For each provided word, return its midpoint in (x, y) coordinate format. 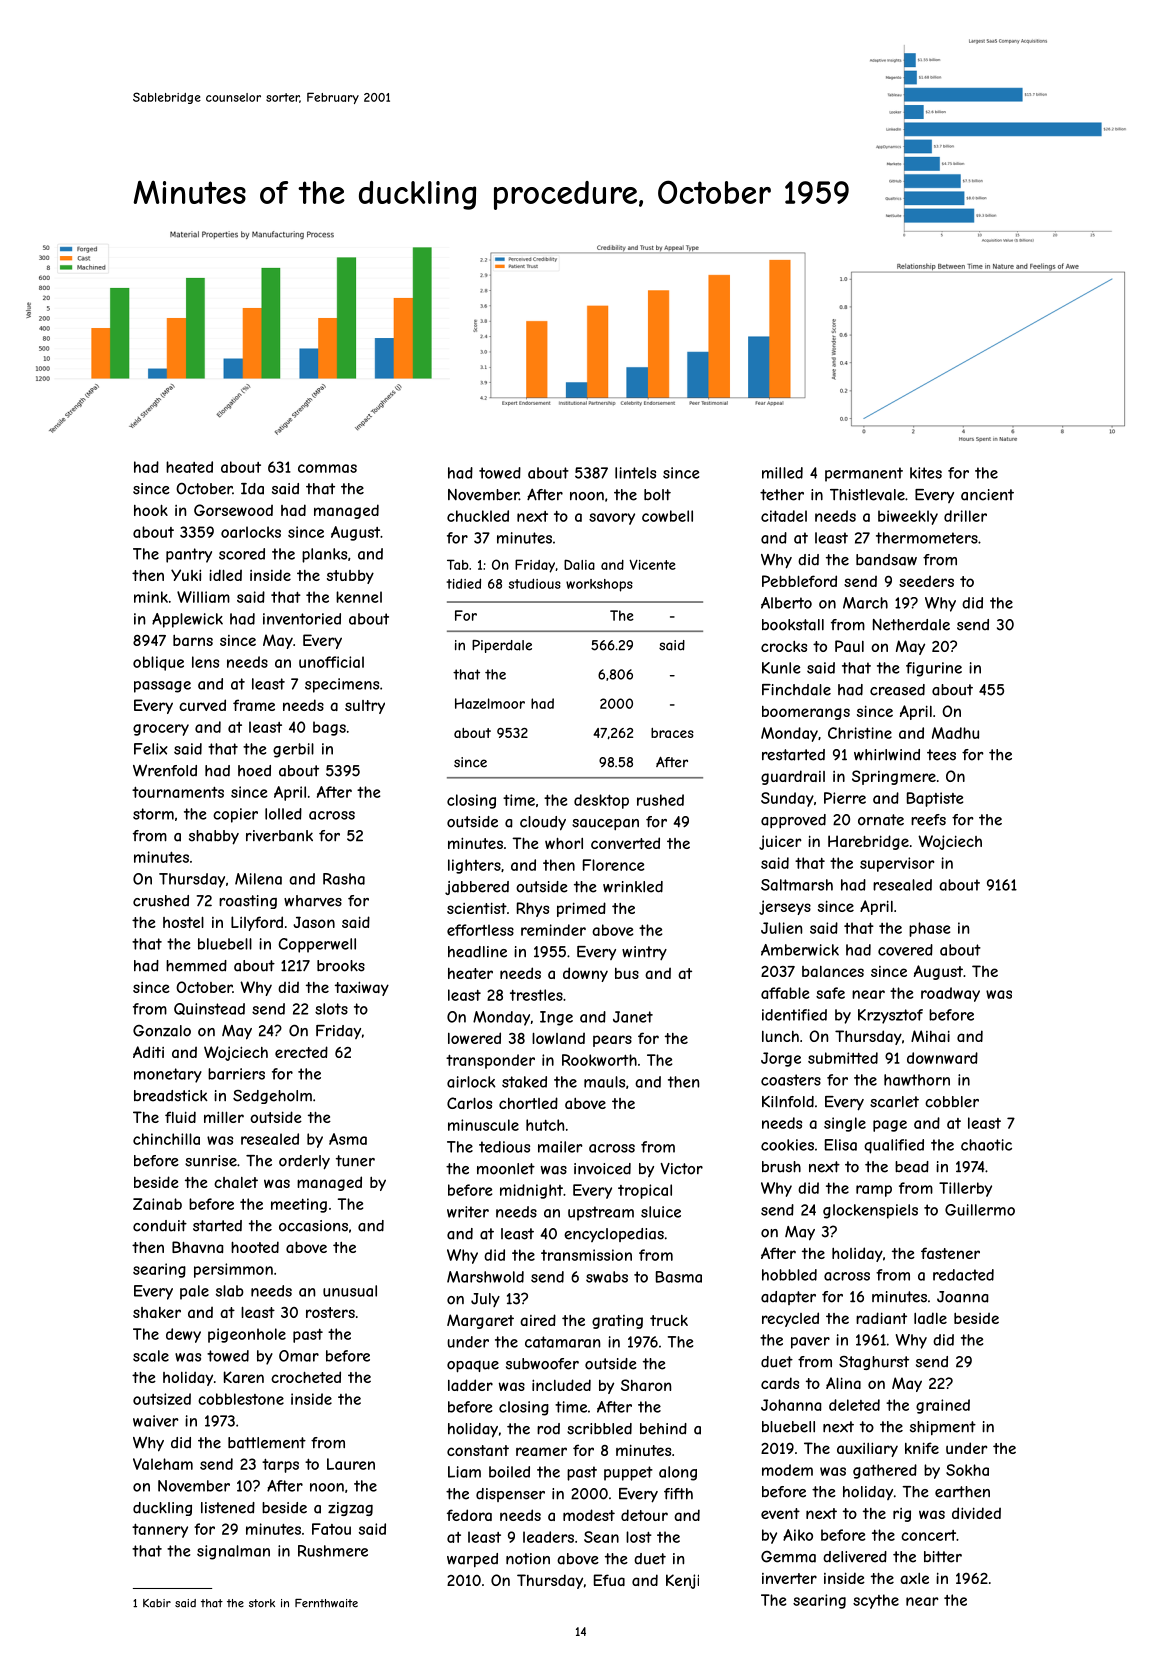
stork (262, 1603)
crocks (784, 646)
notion (528, 1559)
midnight (531, 1191)
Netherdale (911, 625)
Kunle (781, 668)
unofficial (331, 662)
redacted (963, 1275)
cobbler (952, 1102)
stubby (350, 577)
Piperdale (502, 646)
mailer (560, 1147)
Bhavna (197, 1247)
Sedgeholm (272, 1097)
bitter (943, 1557)
